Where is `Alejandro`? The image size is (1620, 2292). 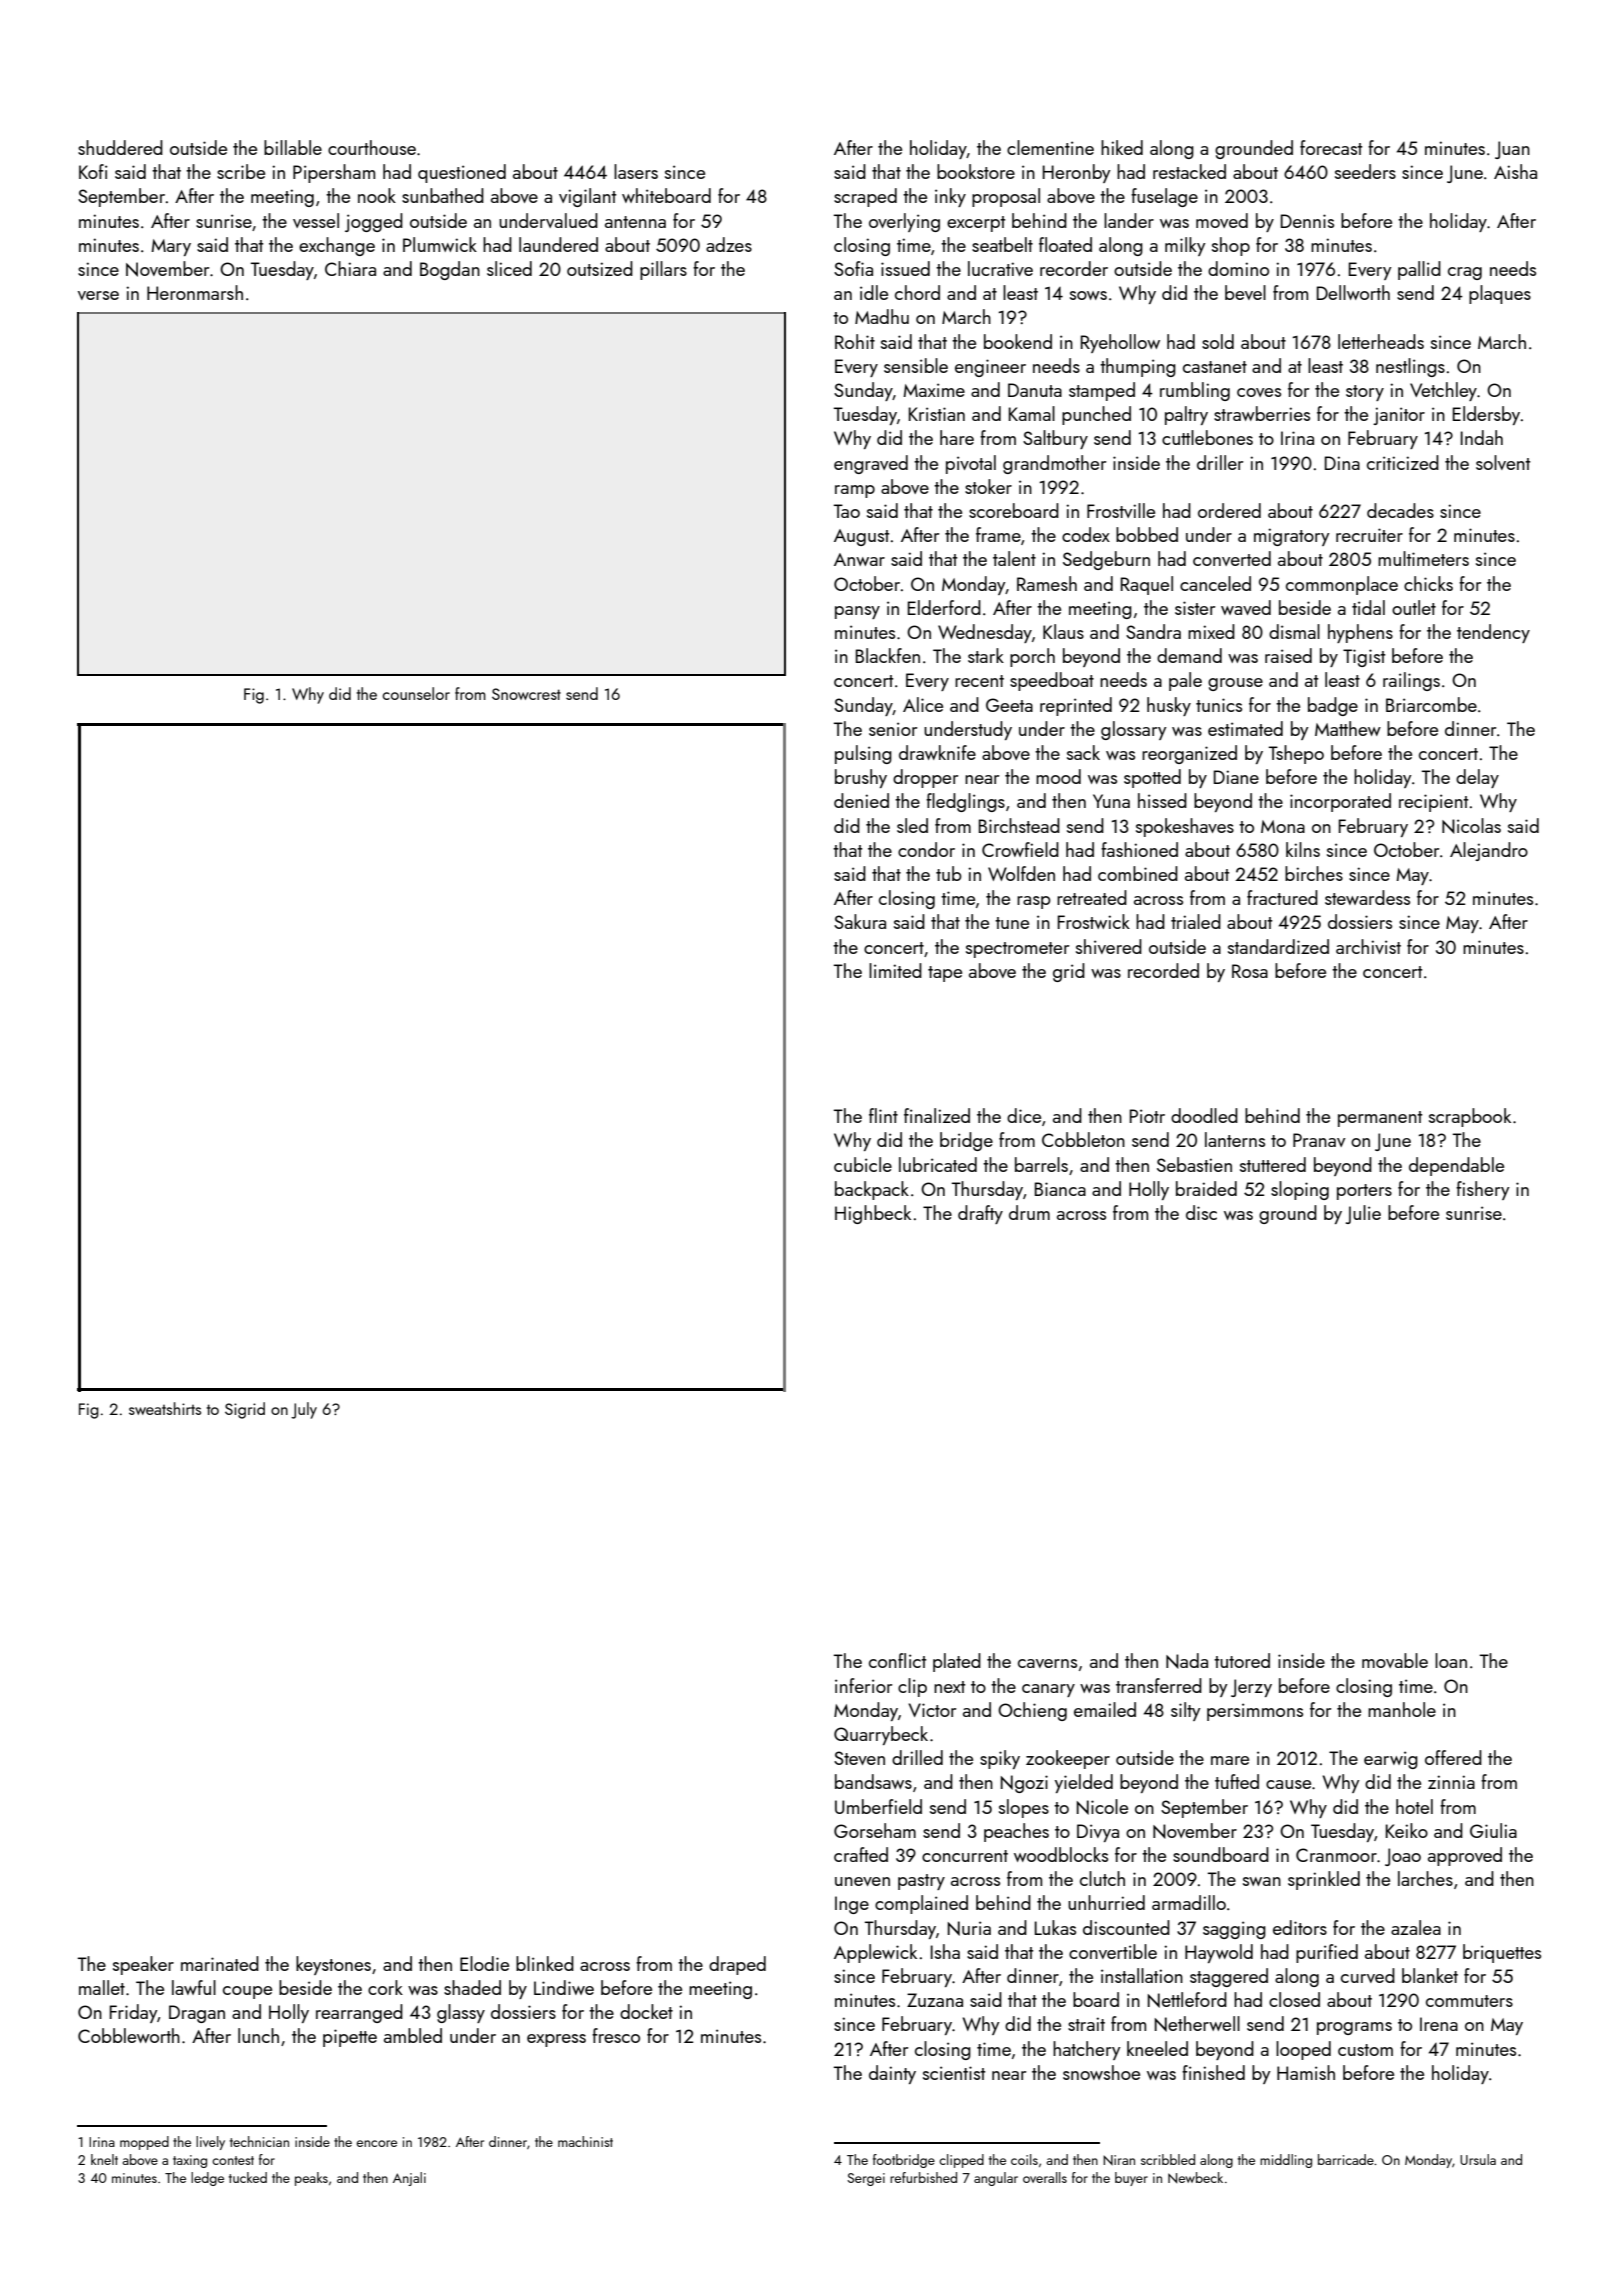 Alejandro is located at coordinates (1489, 851).
